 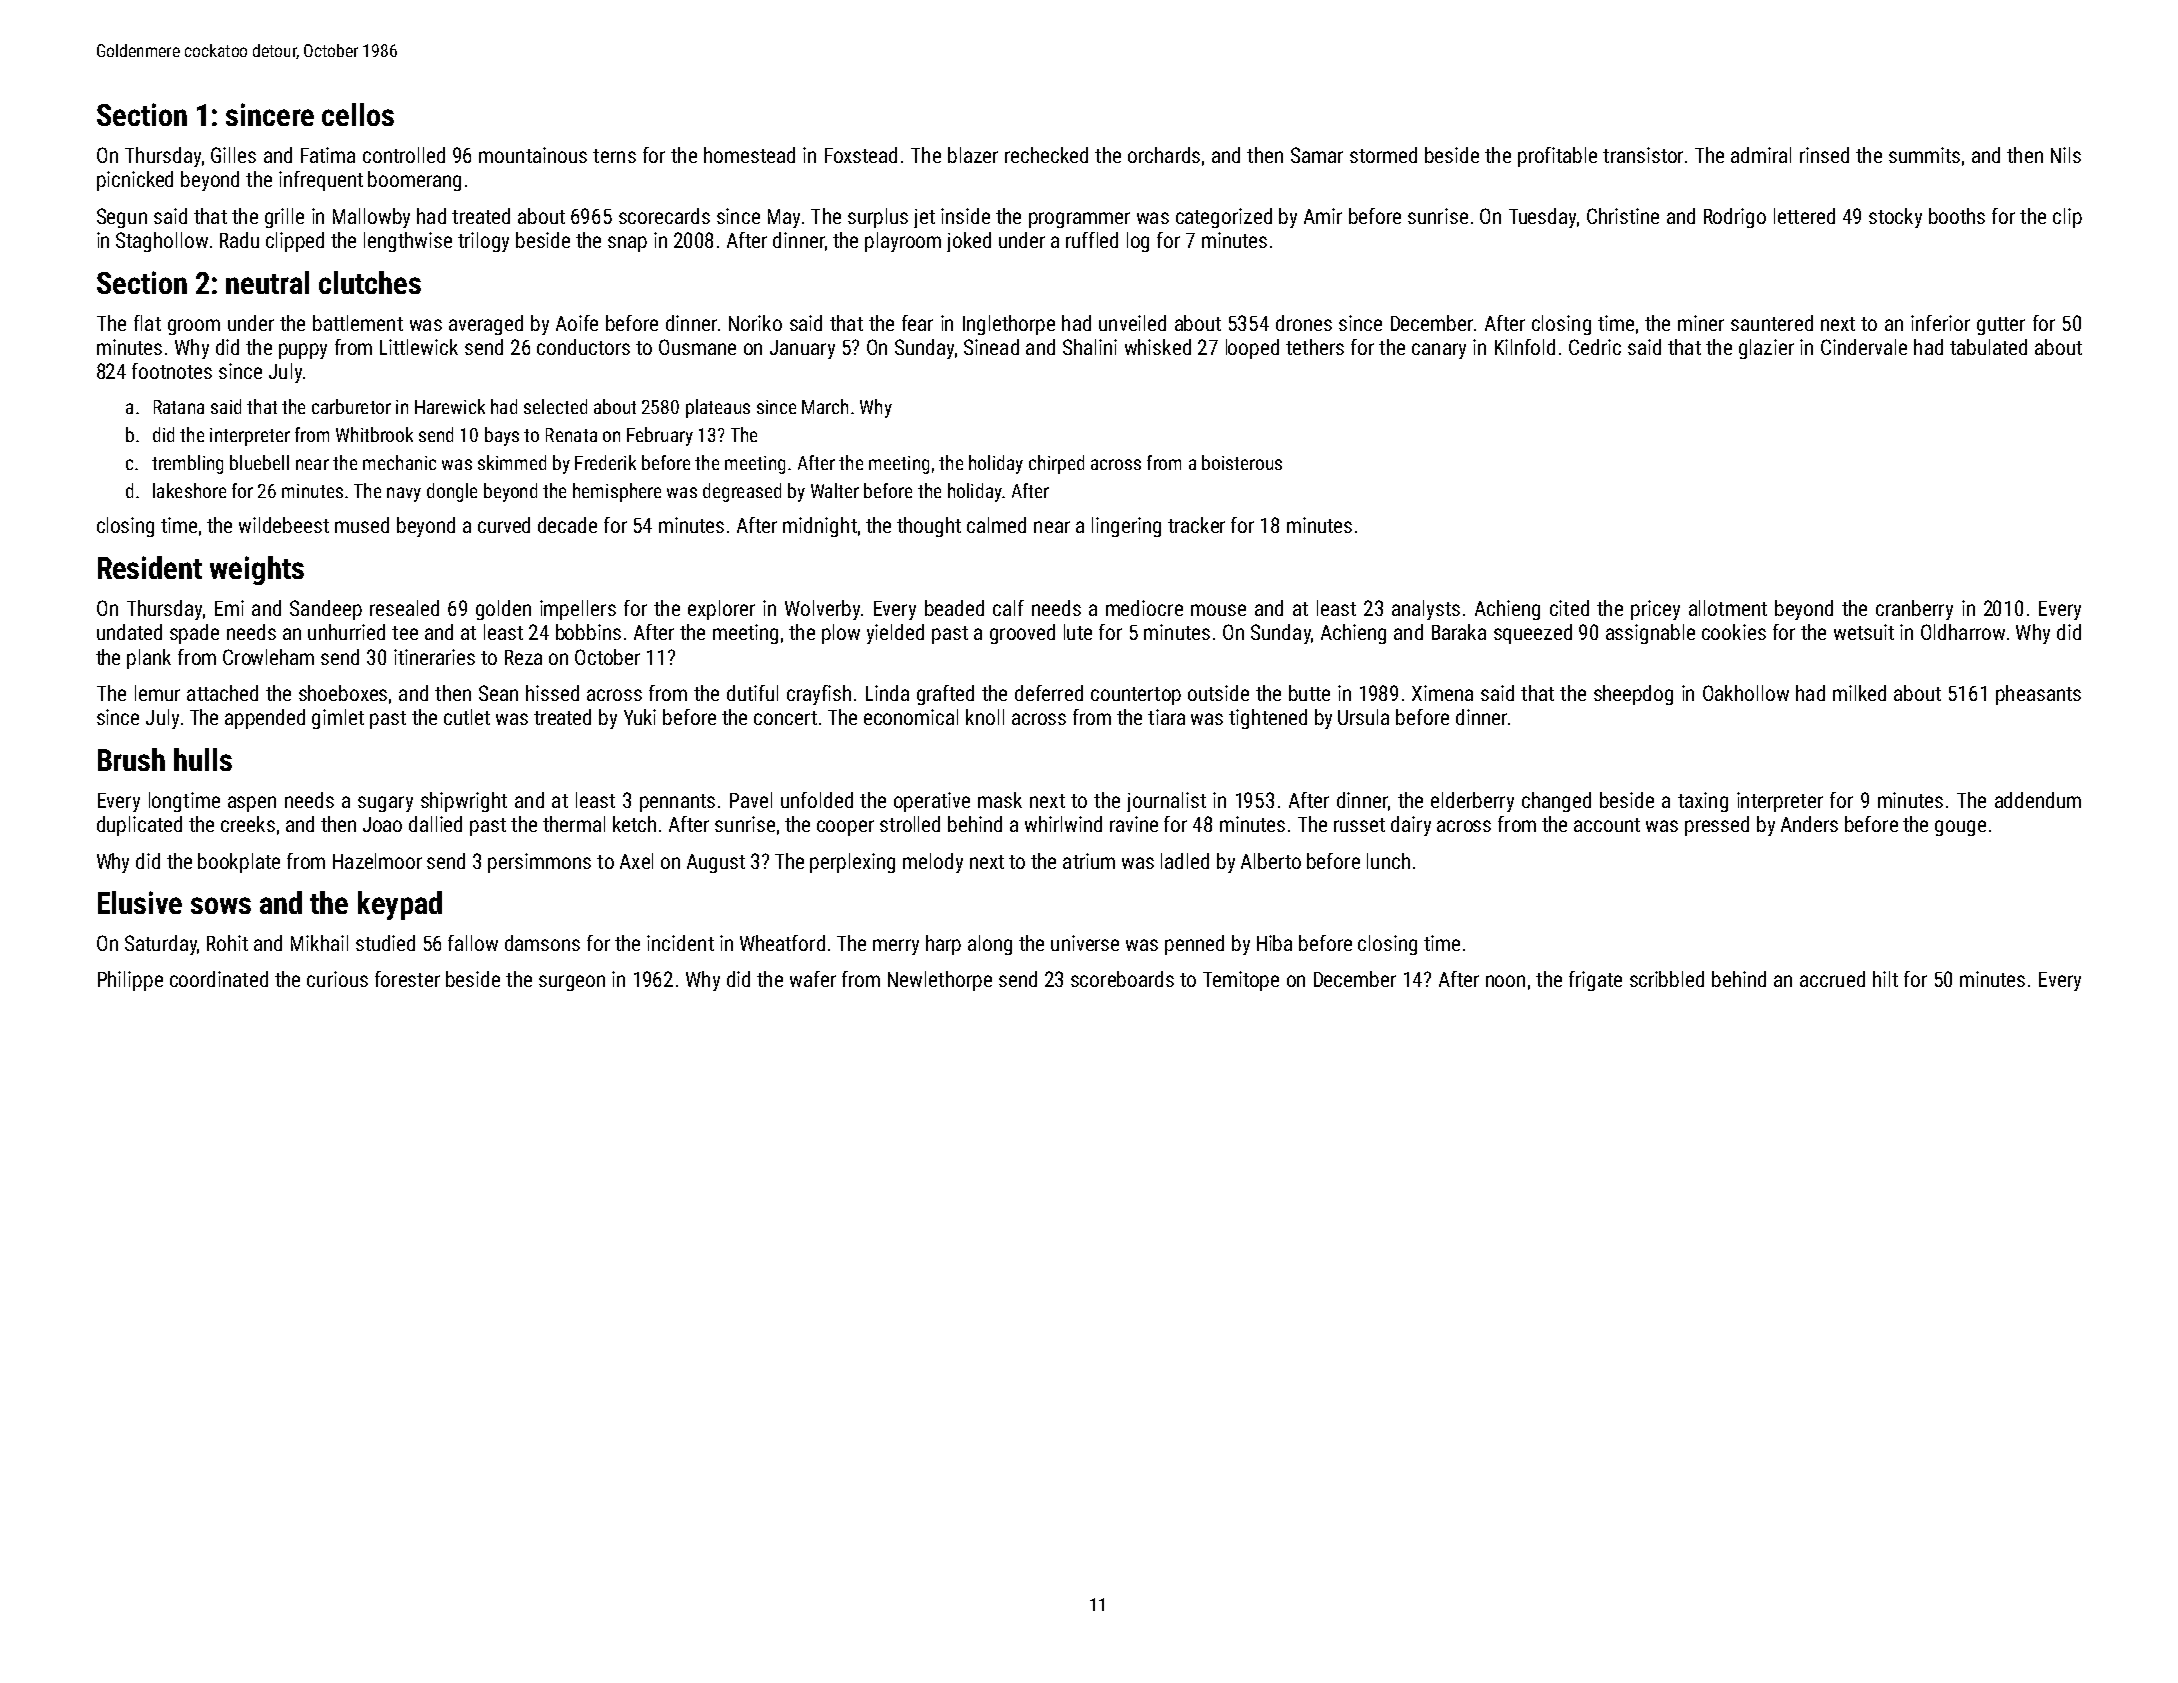 I want to click on orchards, so click(x=1164, y=155).
